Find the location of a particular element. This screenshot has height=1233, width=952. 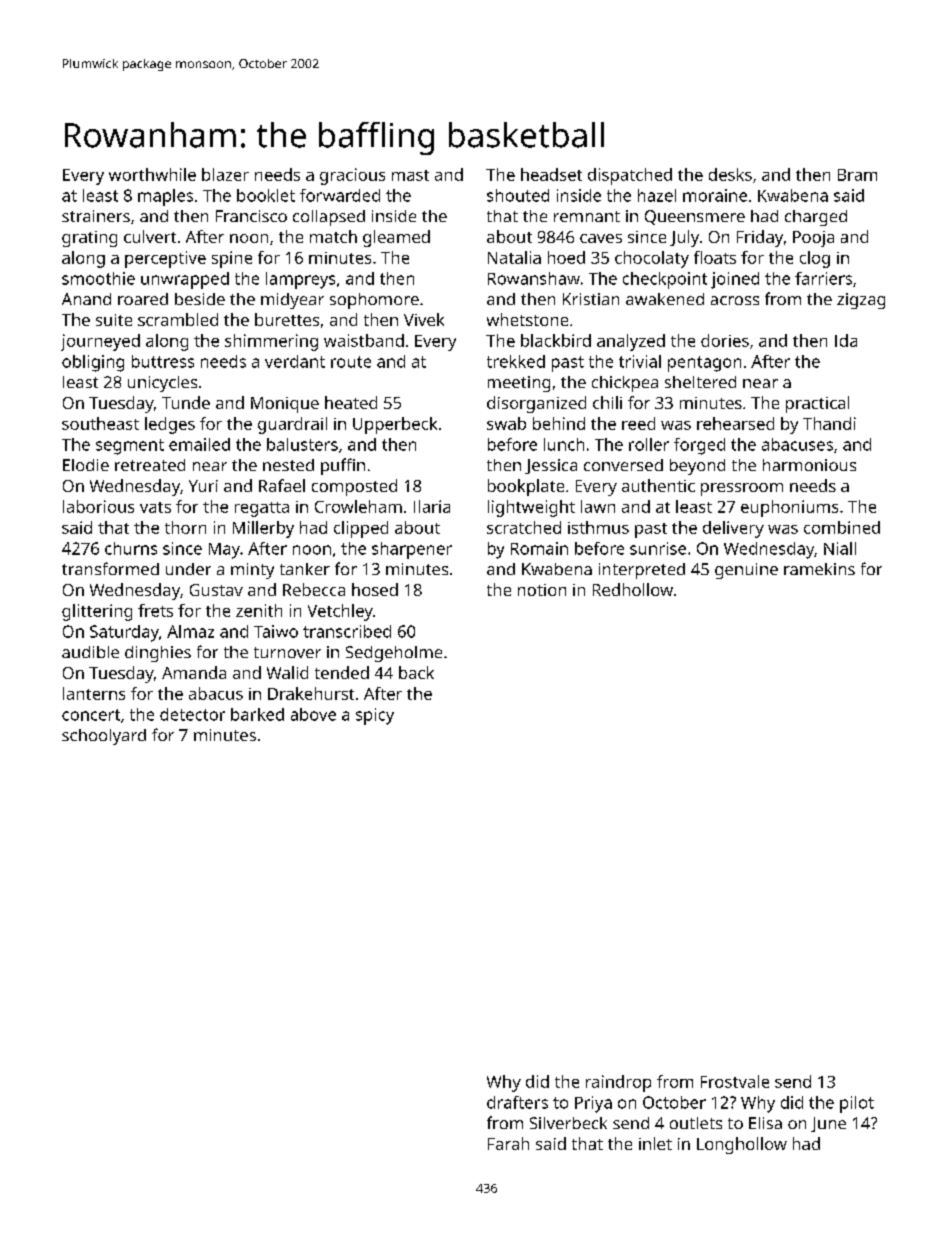

charged is located at coordinates (816, 218).
